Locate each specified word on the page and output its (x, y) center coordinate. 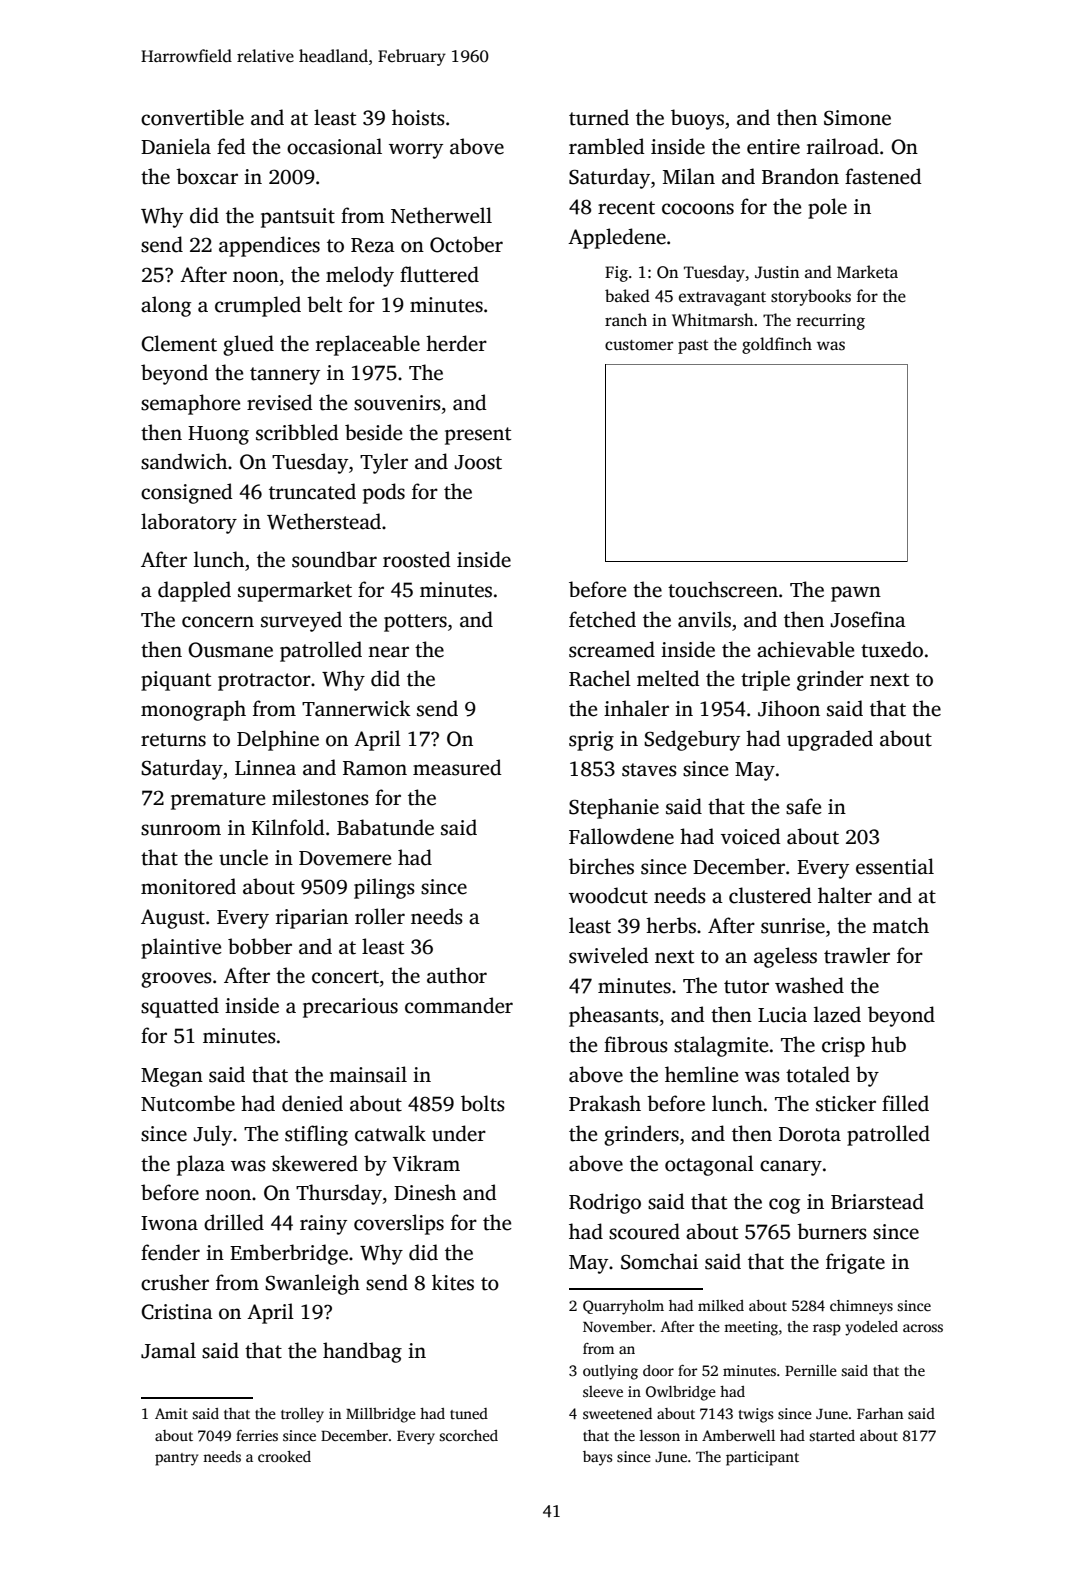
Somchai (659, 1261)
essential (895, 866)
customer (639, 345)
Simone (857, 118)
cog (784, 1206)
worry (416, 151)
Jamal (168, 1350)
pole (827, 208)
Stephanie (614, 808)
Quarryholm (623, 1307)
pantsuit (298, 218)
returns (173, 740)
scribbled (297, 432)
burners (832, 1231)
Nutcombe (188, 1103)
